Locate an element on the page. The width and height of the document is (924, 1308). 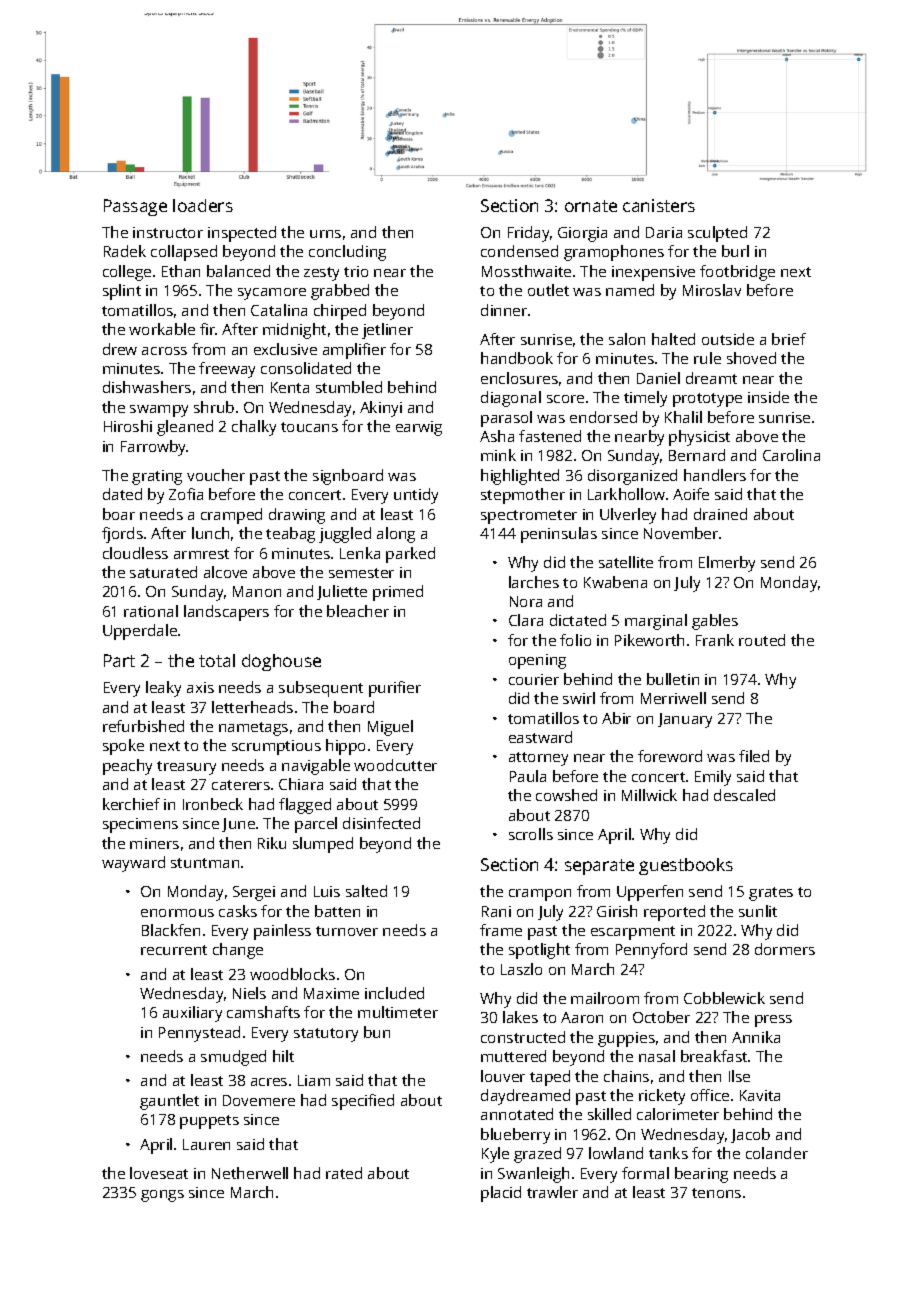
Elmerby is located at coordinates (727, 564).
